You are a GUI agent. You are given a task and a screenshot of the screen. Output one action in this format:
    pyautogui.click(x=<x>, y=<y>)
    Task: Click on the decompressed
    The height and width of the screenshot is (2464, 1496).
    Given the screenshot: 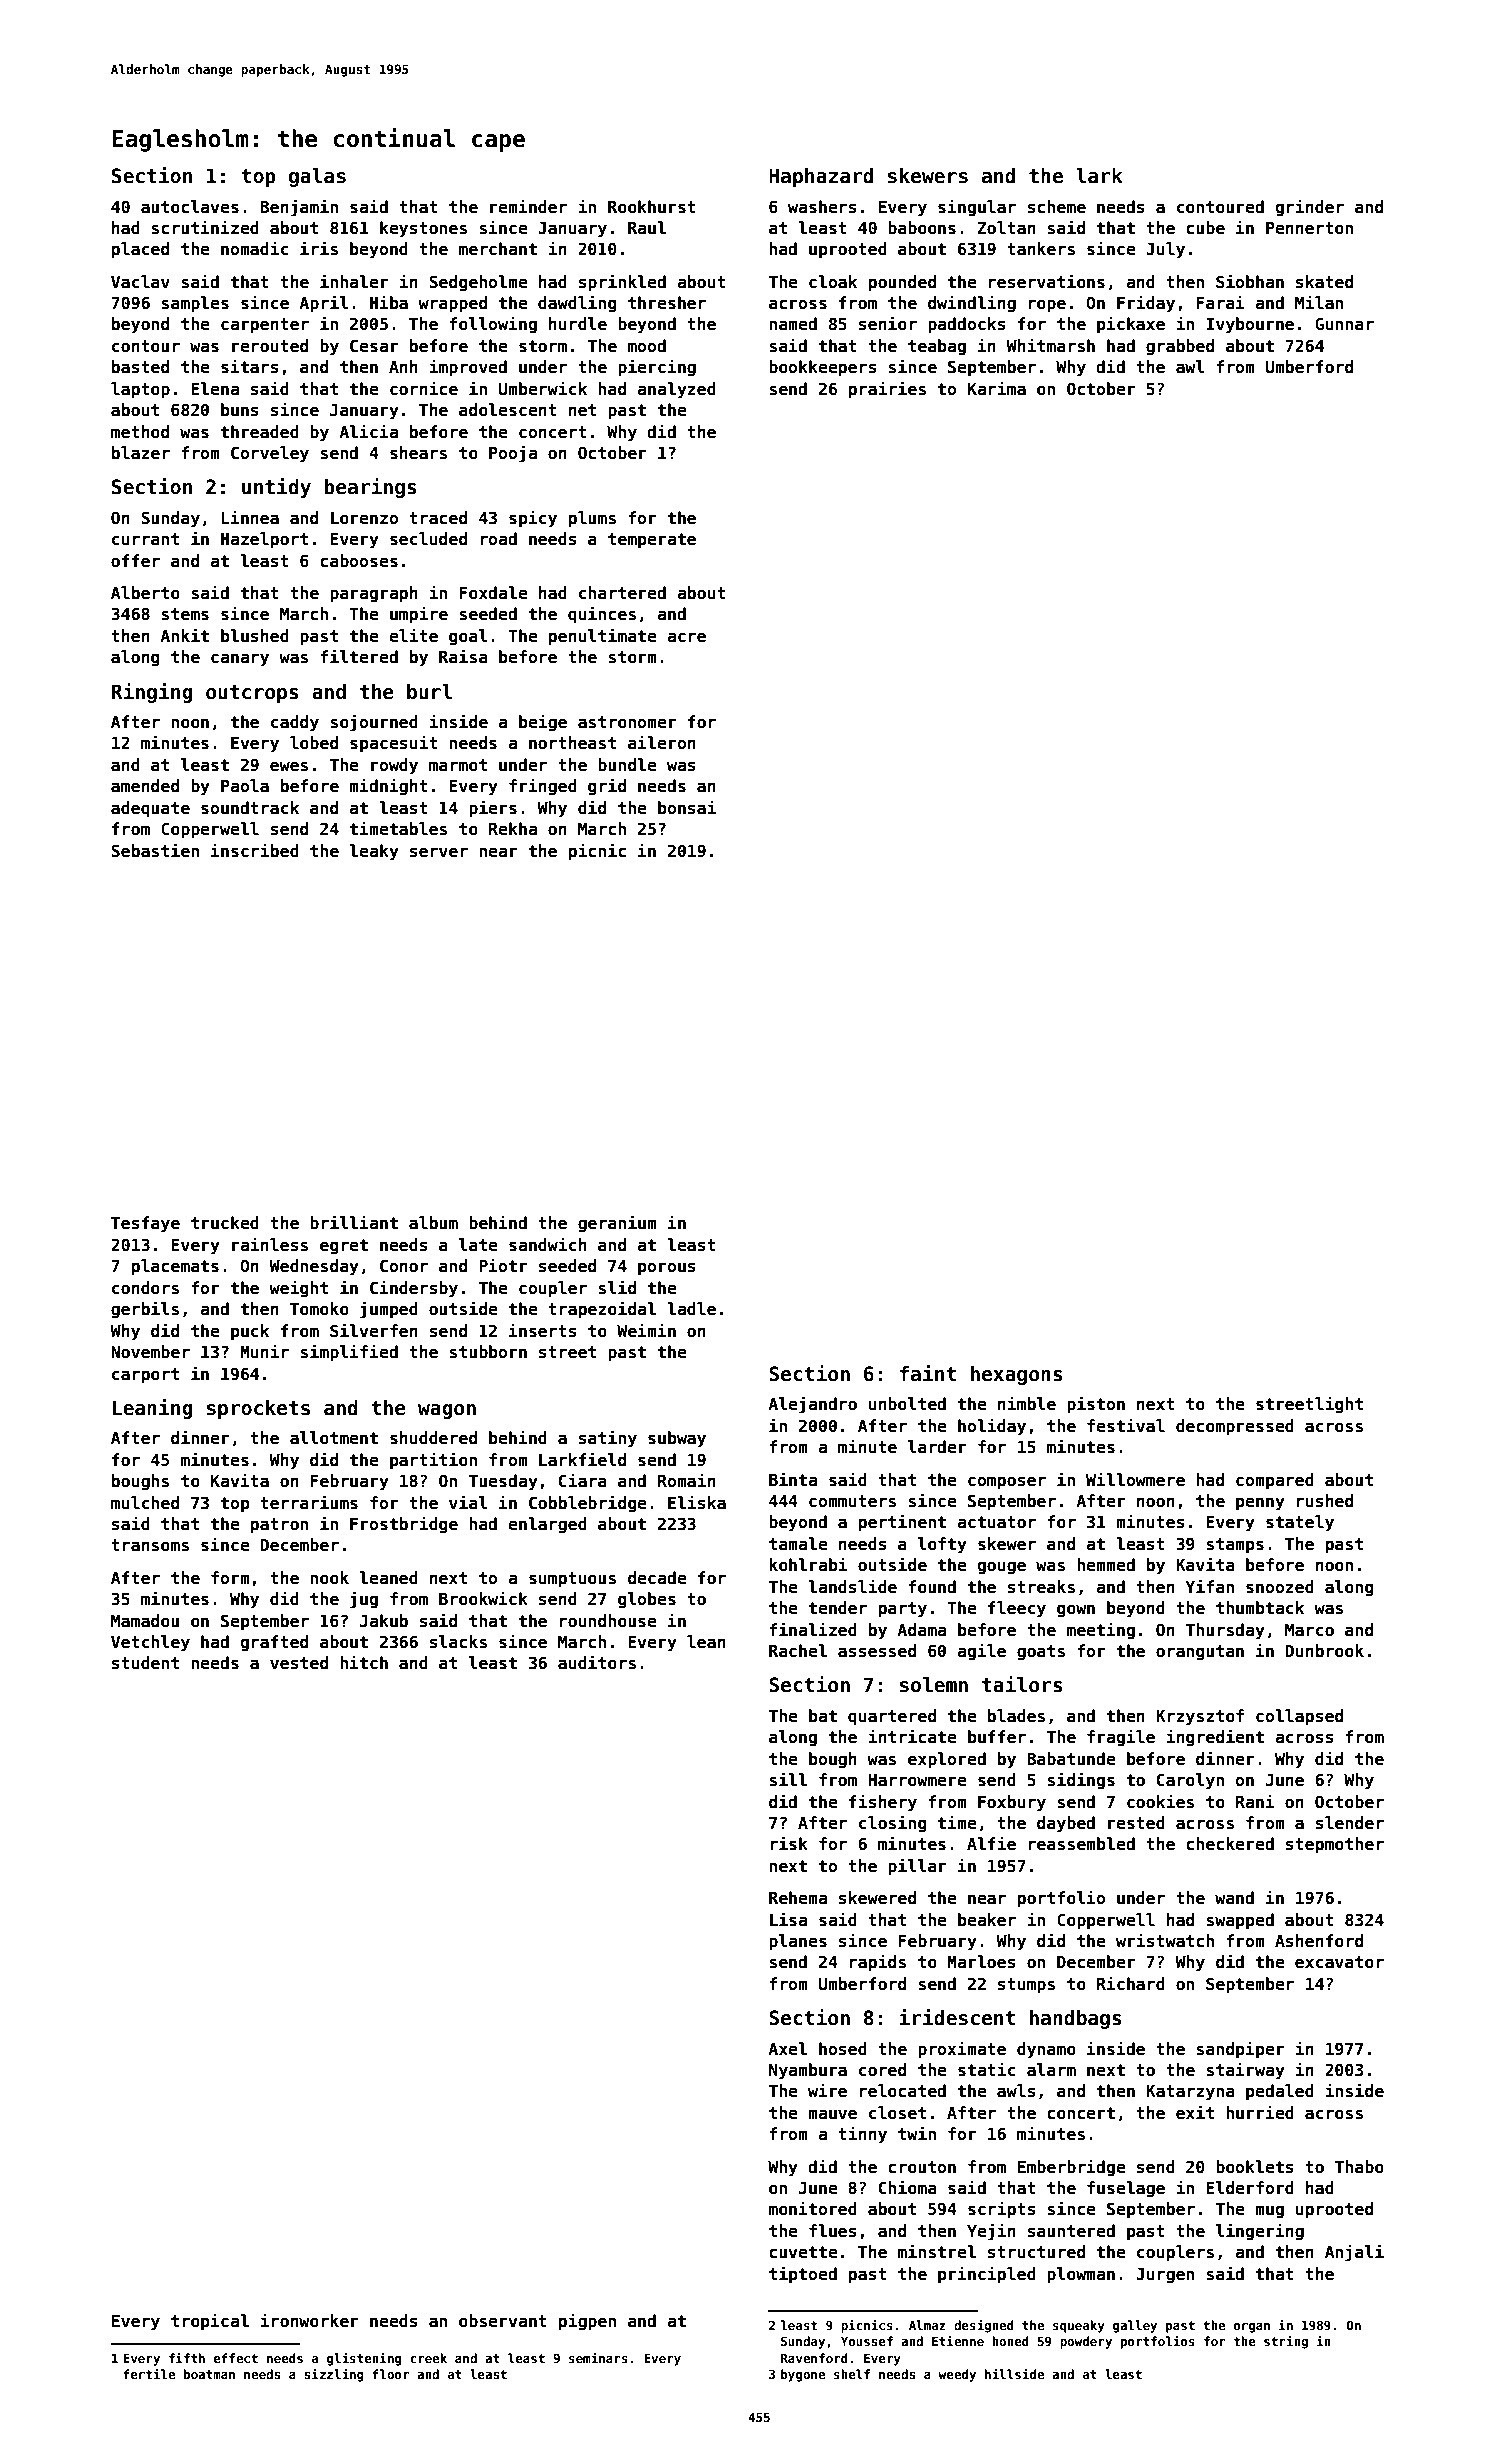 What is the action you would take?
    pyautogui.click(x=1235, y=1427)
